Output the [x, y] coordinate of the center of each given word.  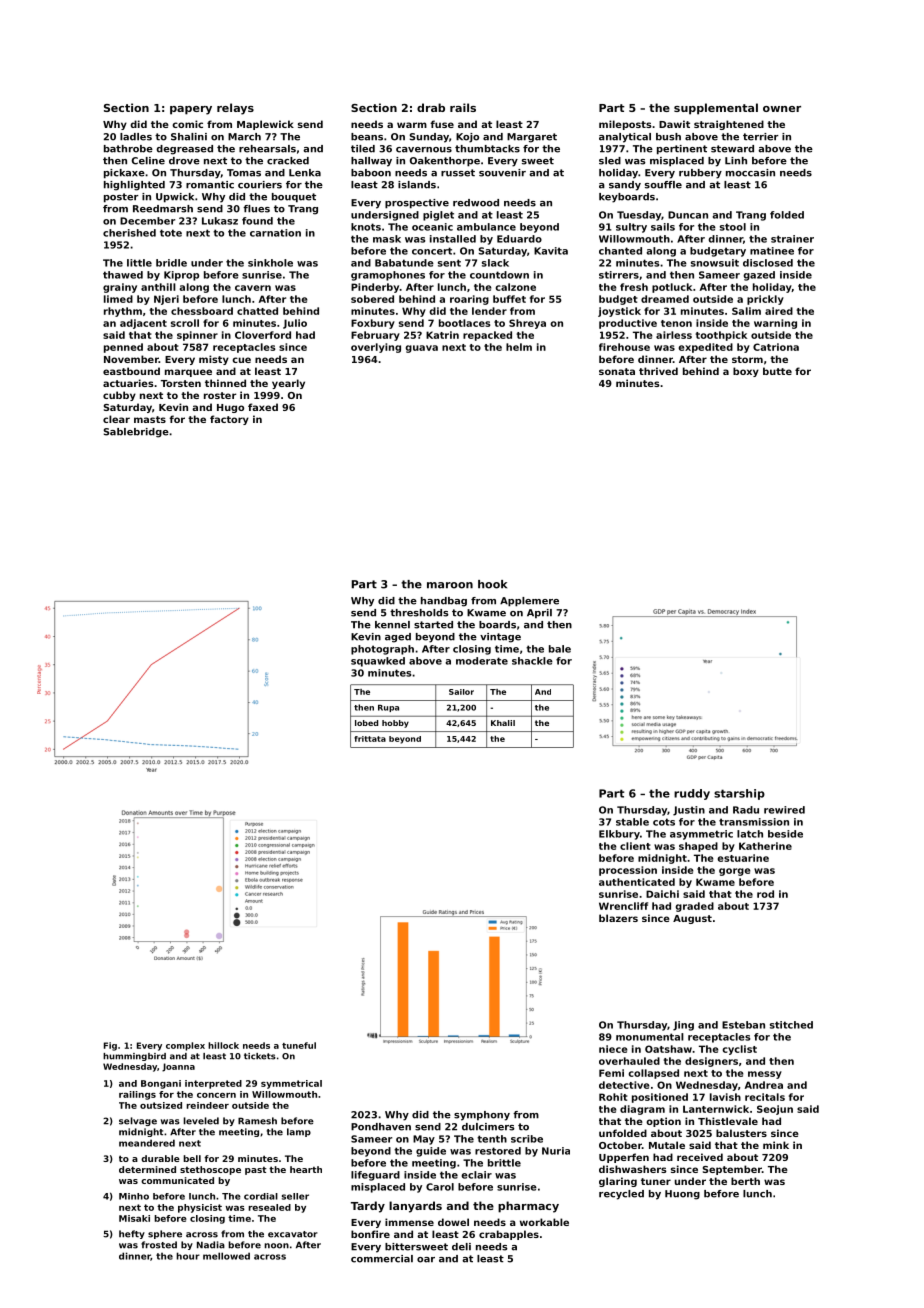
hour [188, 1256]
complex [185, 1046]
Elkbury [619, 835]
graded [695, 907]
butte [777, 371]
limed [118, 299]
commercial [382, 1259]
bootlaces [464, 323]
